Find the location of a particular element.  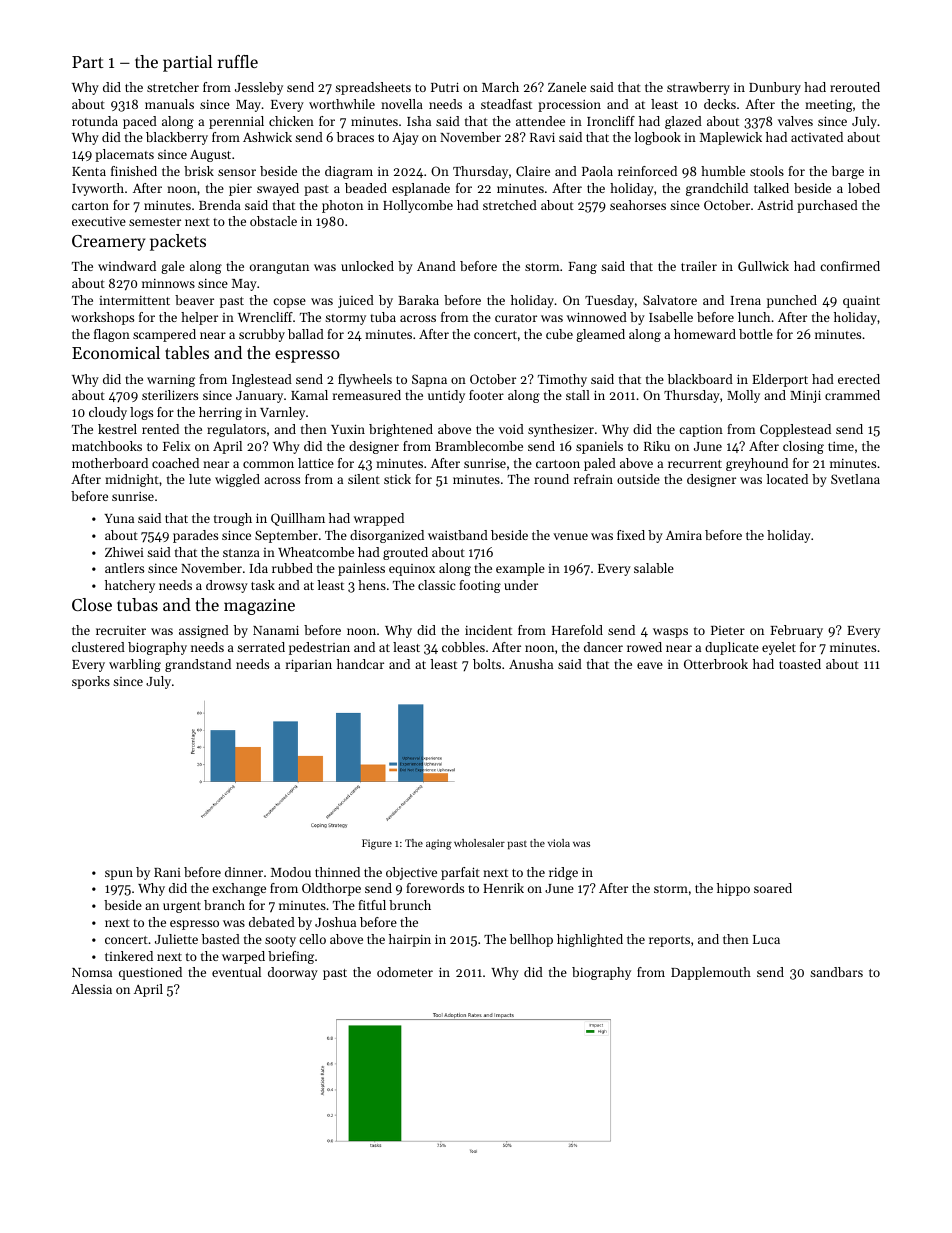

strawberry is located at coordinates (698, 88).
